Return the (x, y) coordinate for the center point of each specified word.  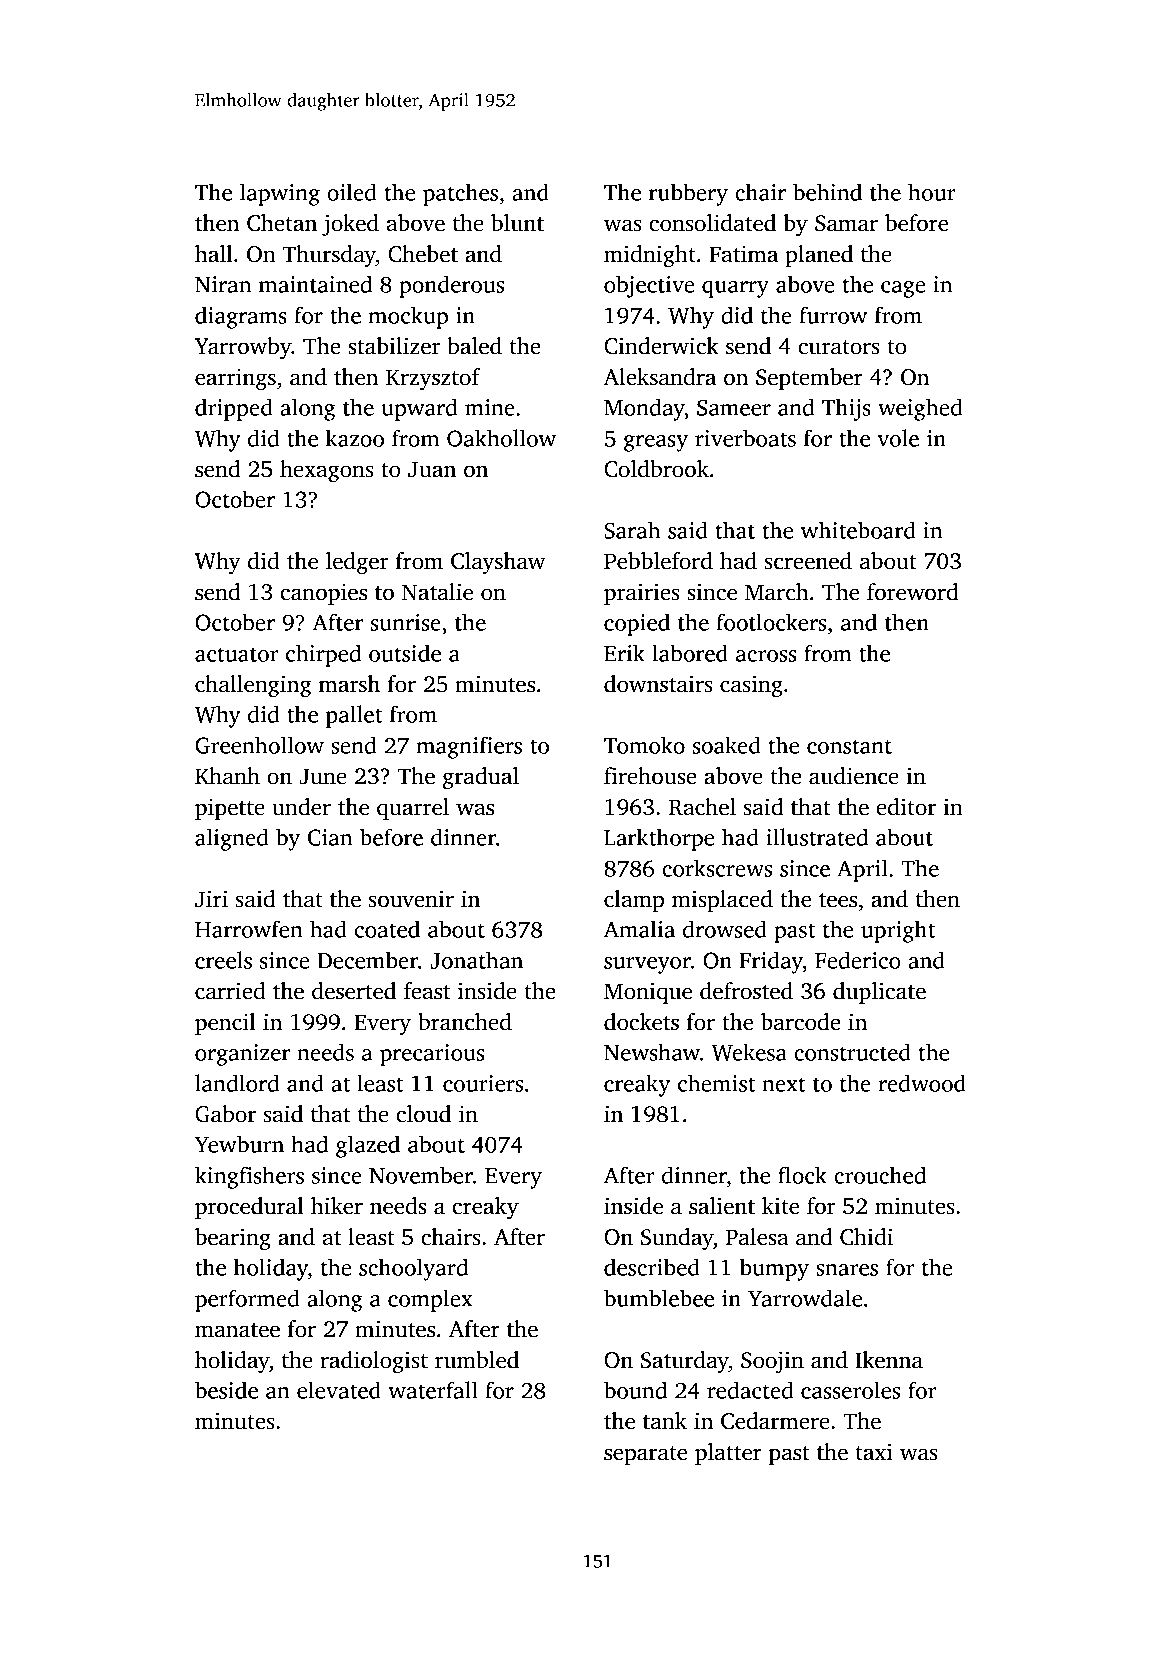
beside (226, 1390)
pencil (225, 1024)
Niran (223, 284)
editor (906, 807)
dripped (234, 409)
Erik (624, 653)
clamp (634, 901)
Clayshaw (498, 563)
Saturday (685, 1362)
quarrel (413, 809)
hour (932, 192)
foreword (912, 592)
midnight (650, 256)
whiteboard (858, 530)
